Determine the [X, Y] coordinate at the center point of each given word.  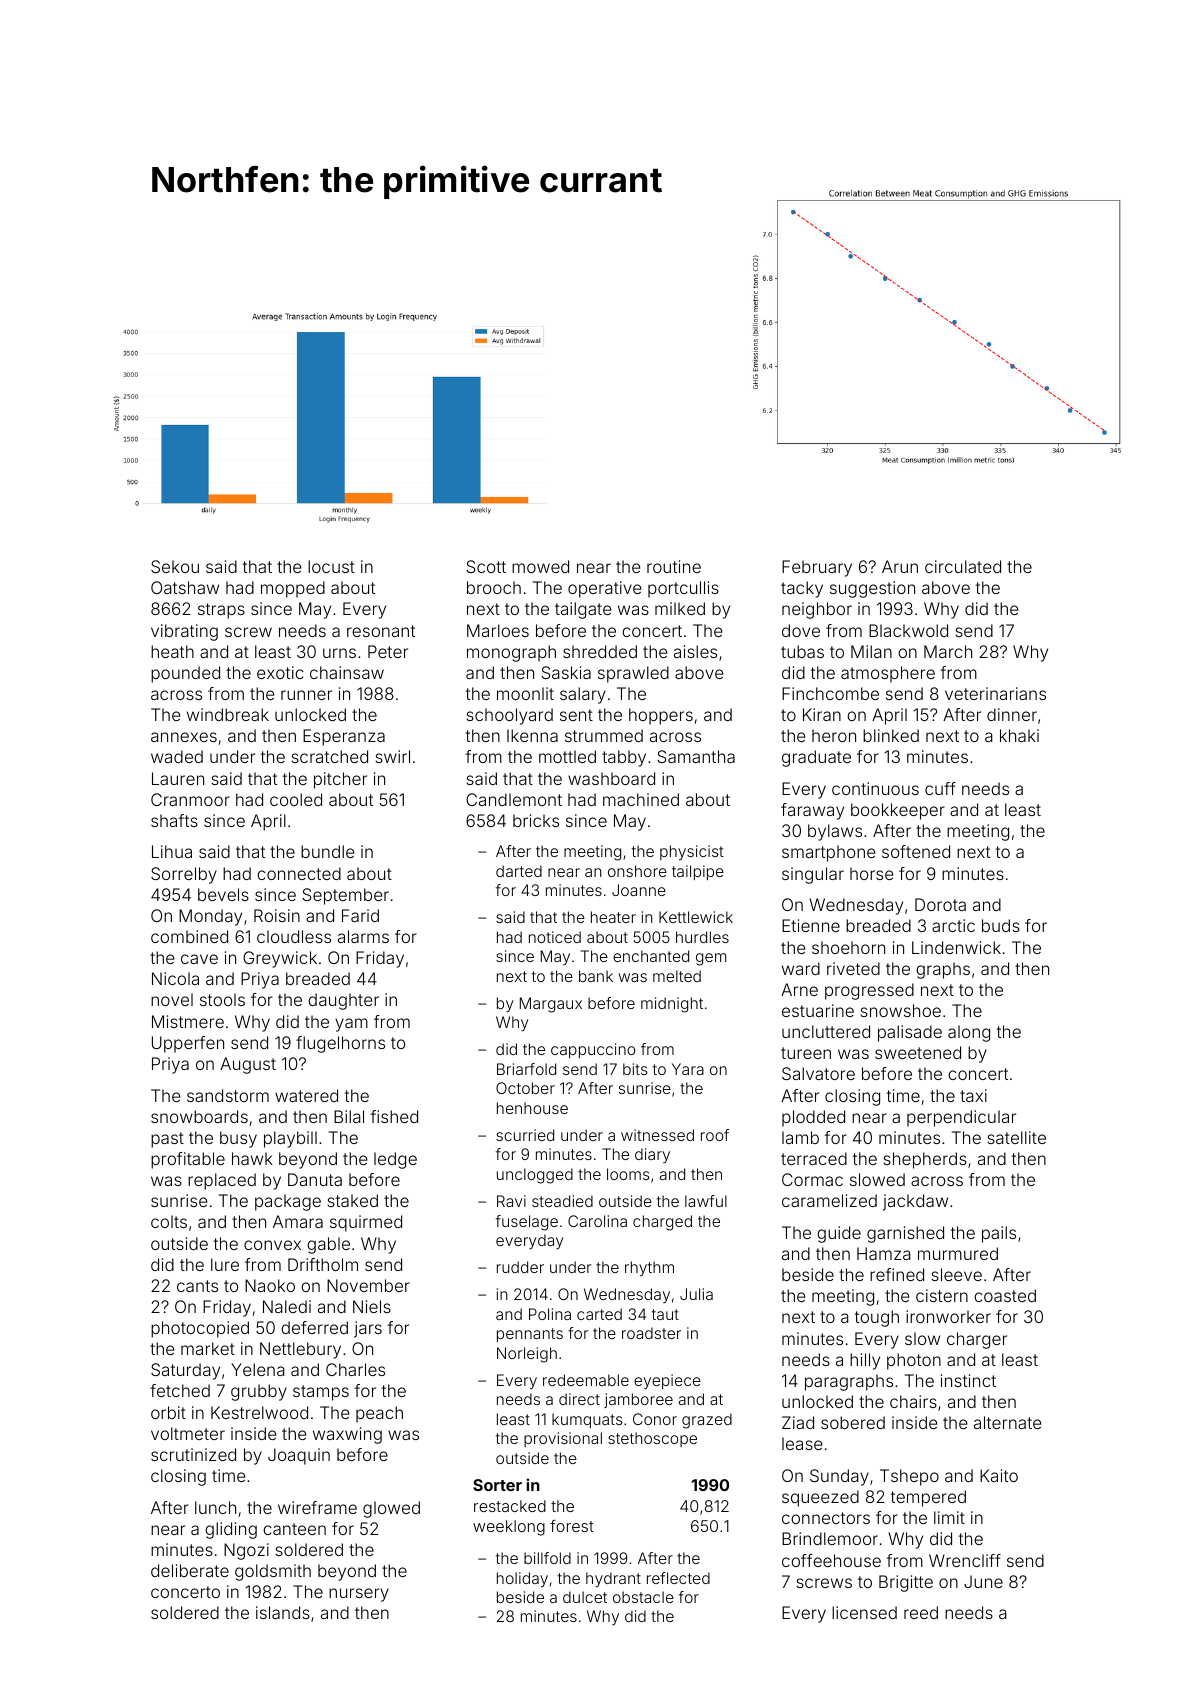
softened [916, 851]
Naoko [270, 1285]
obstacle [643, 1597]
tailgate [583, 610]
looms [628, 1174]
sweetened [918, 1052]
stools [222, 999]
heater [613, 917]
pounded [185, 674]
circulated [963, 566]
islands [283, 1612]
